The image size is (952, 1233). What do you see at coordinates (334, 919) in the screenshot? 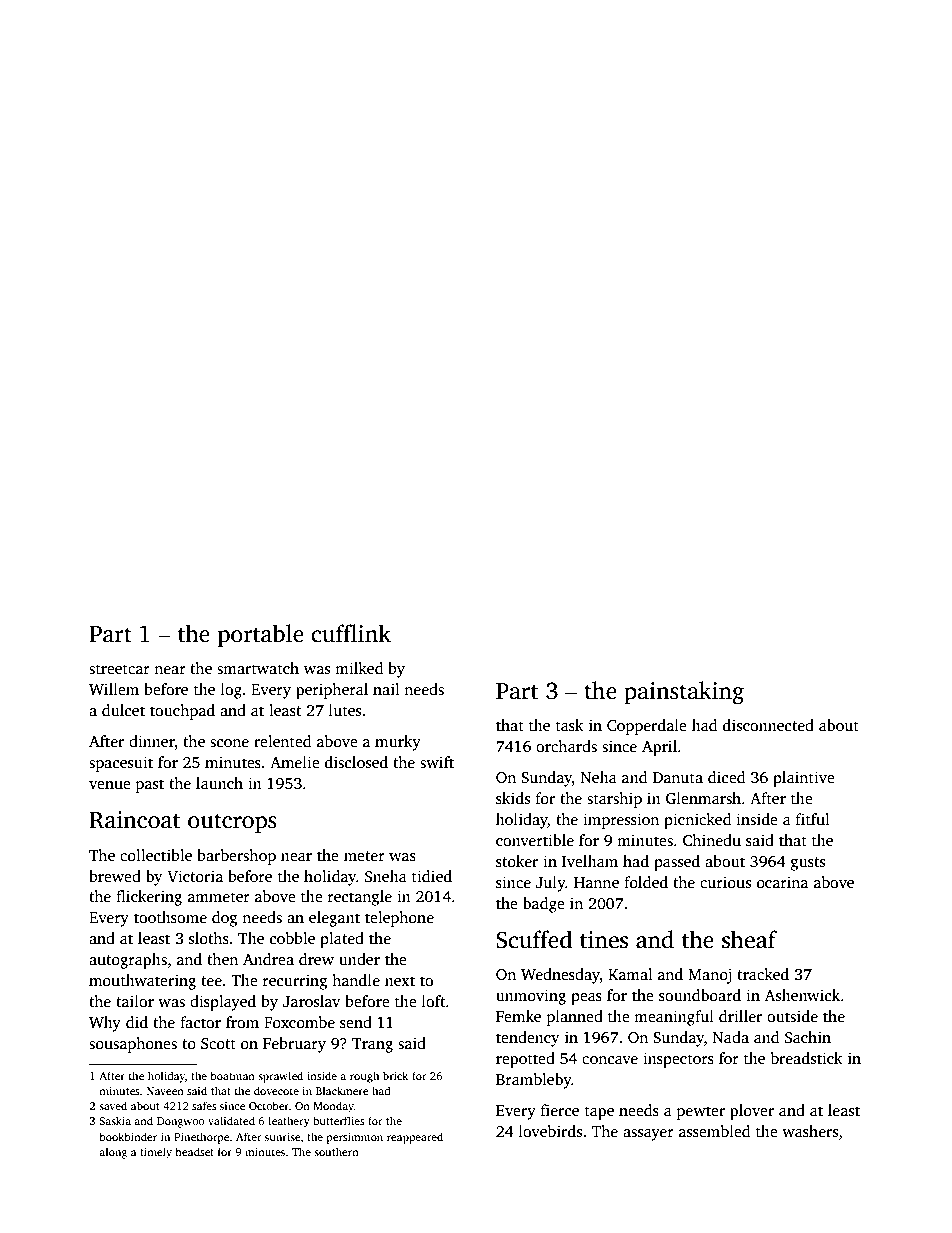
I see `elegant` at bounding box center [334, 919].
